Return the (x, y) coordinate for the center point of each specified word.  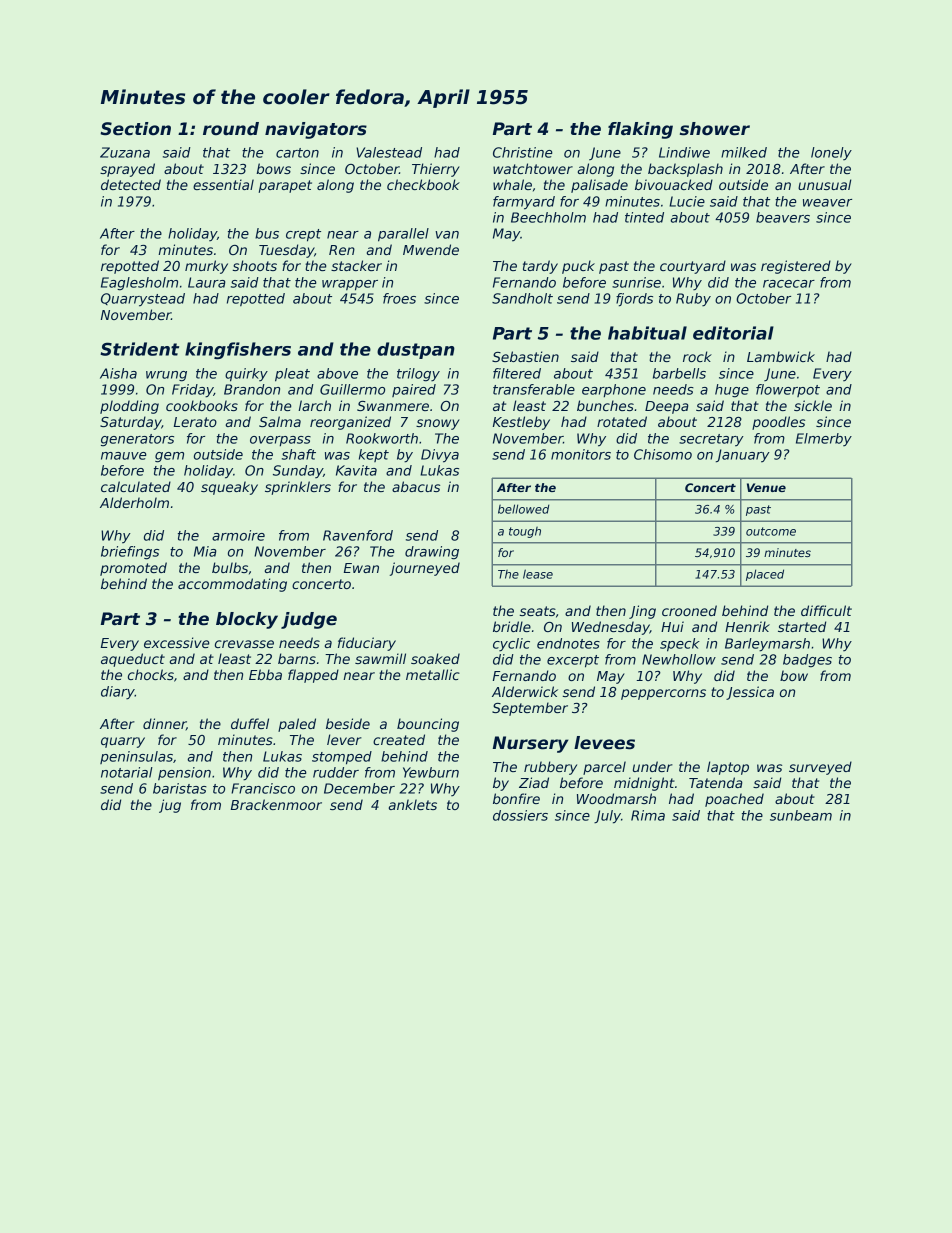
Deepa (667, 407)
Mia (205, 551)
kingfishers (238, 350)
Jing (642, 612)
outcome (771, 531)
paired (414, 390)
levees (604, 743)
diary (118, 693)
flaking (640, 130)
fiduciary (367, 644)
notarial (127, 772)
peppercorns (663, 694)
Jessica (750, 693)
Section (135, 129)
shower (715, 129)
